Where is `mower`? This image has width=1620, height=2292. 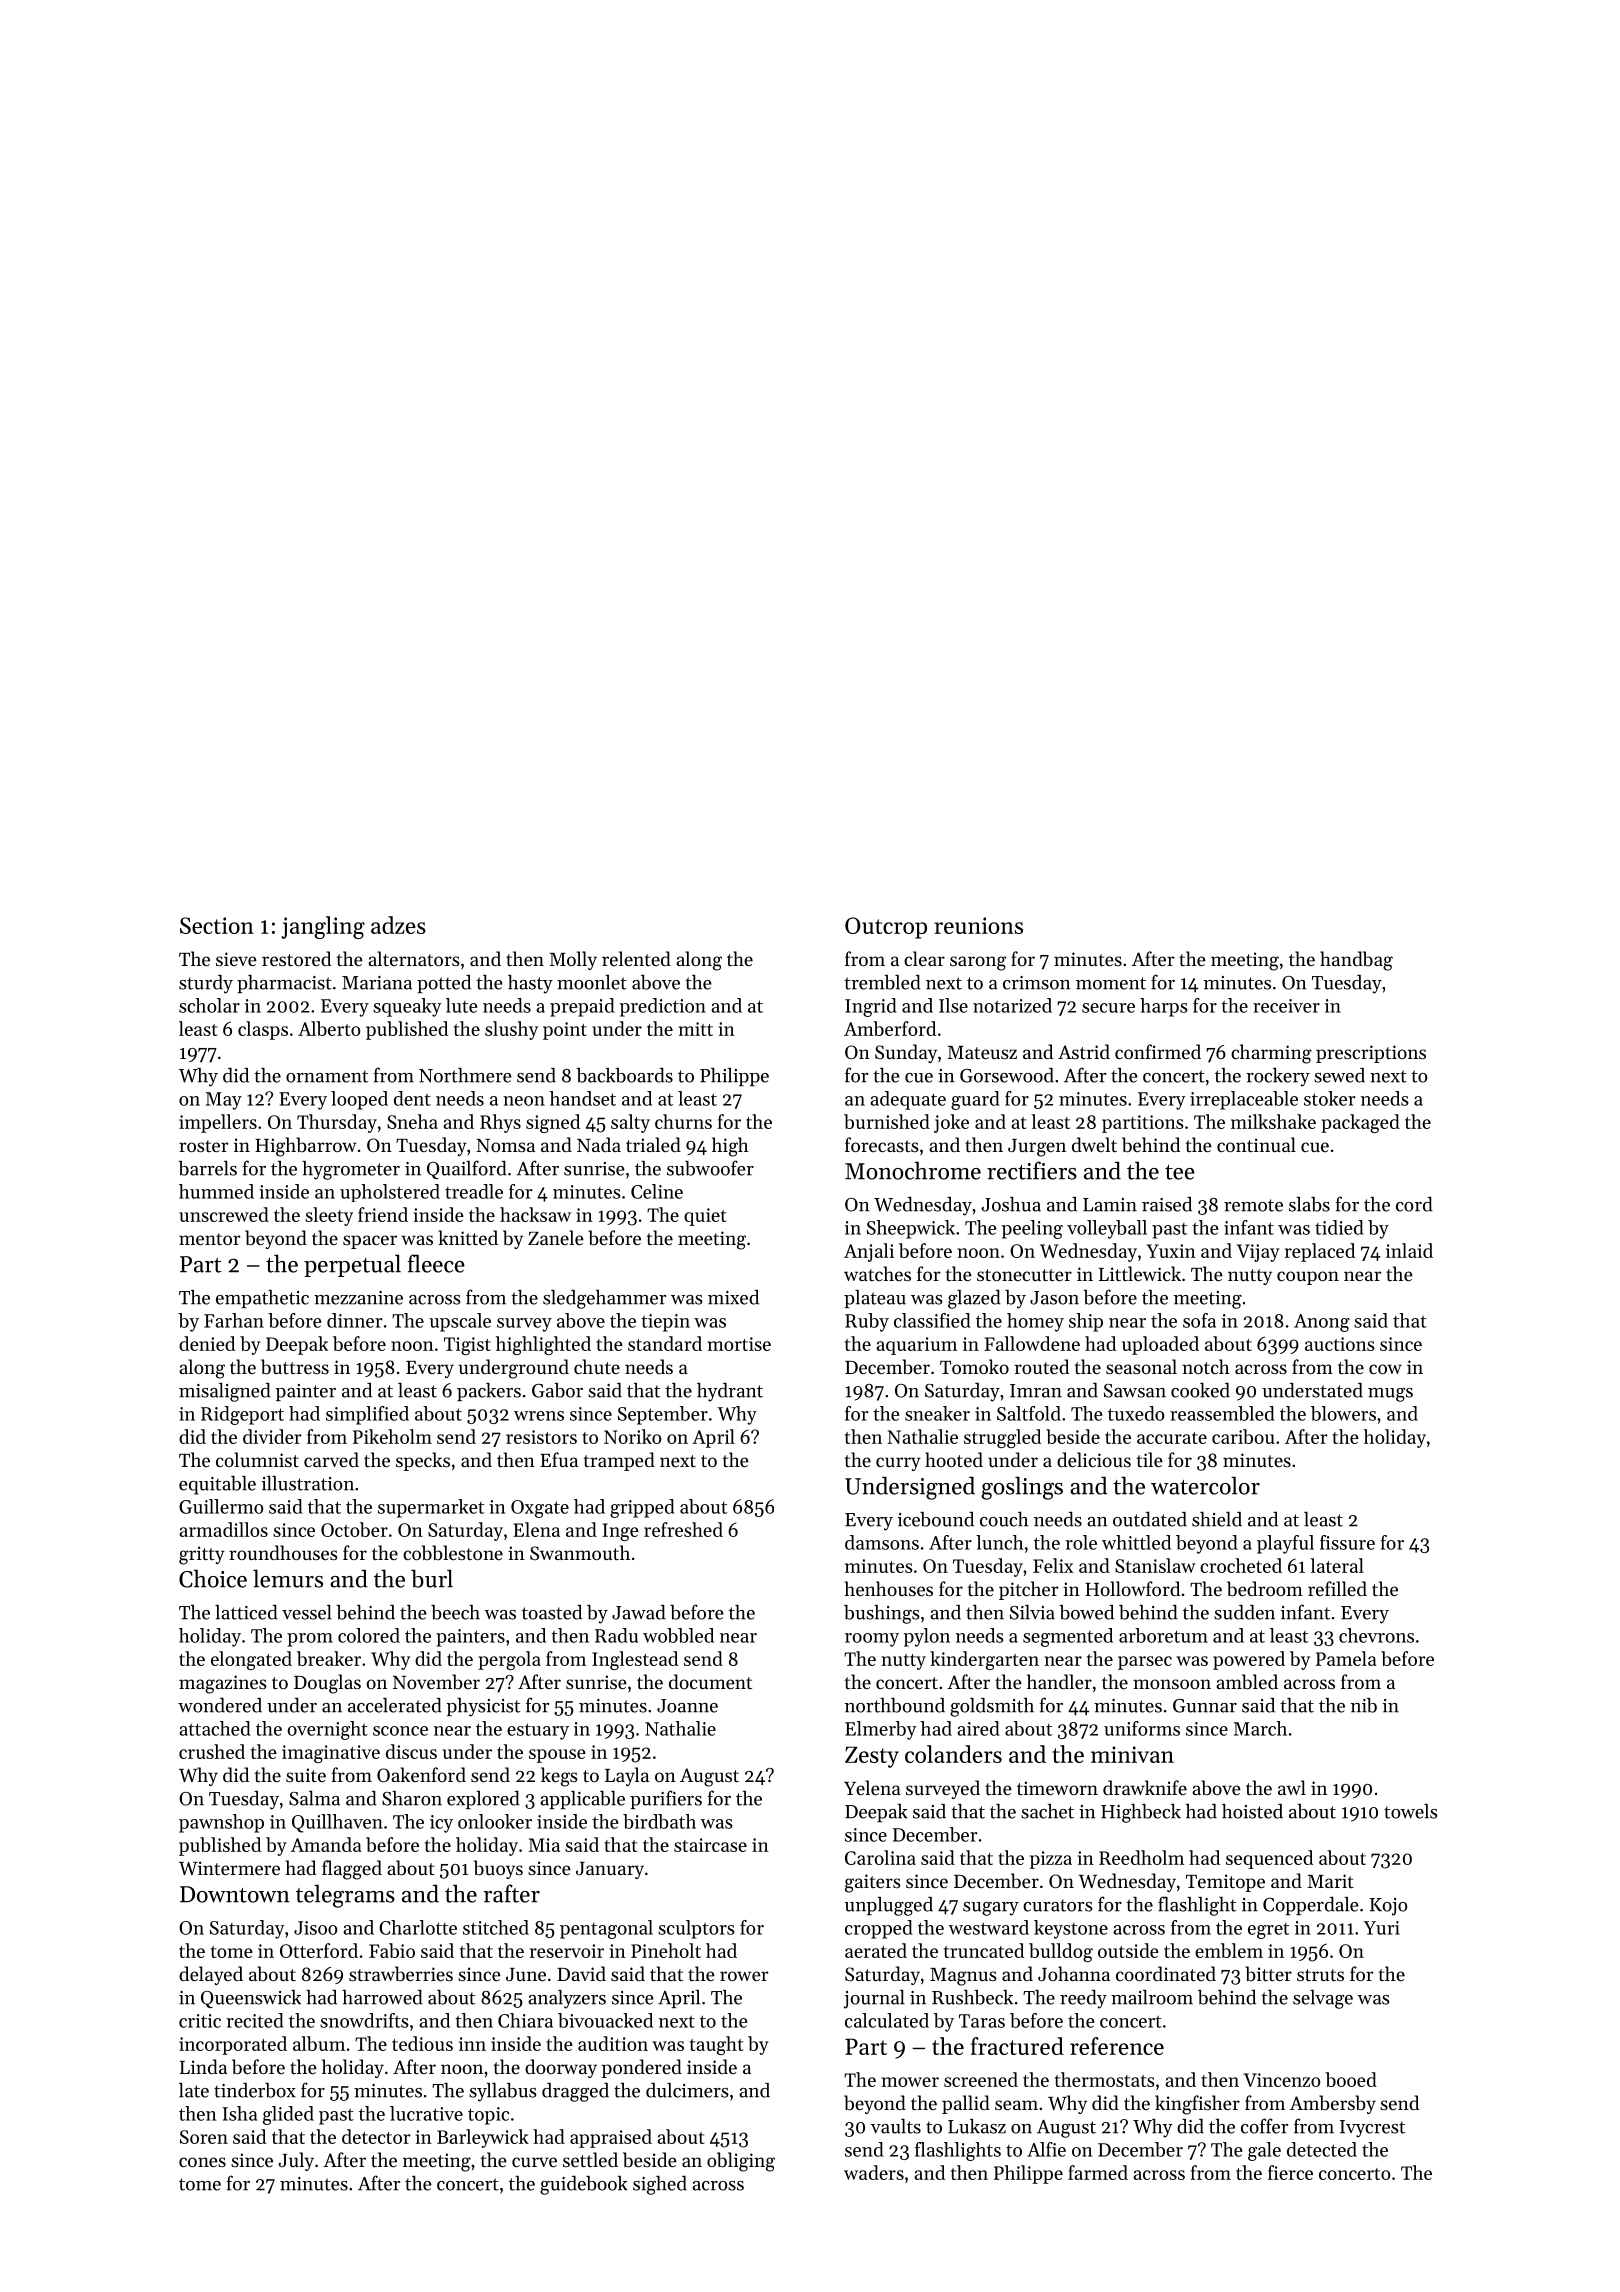 mower is located at coordinates (910, 2082).
